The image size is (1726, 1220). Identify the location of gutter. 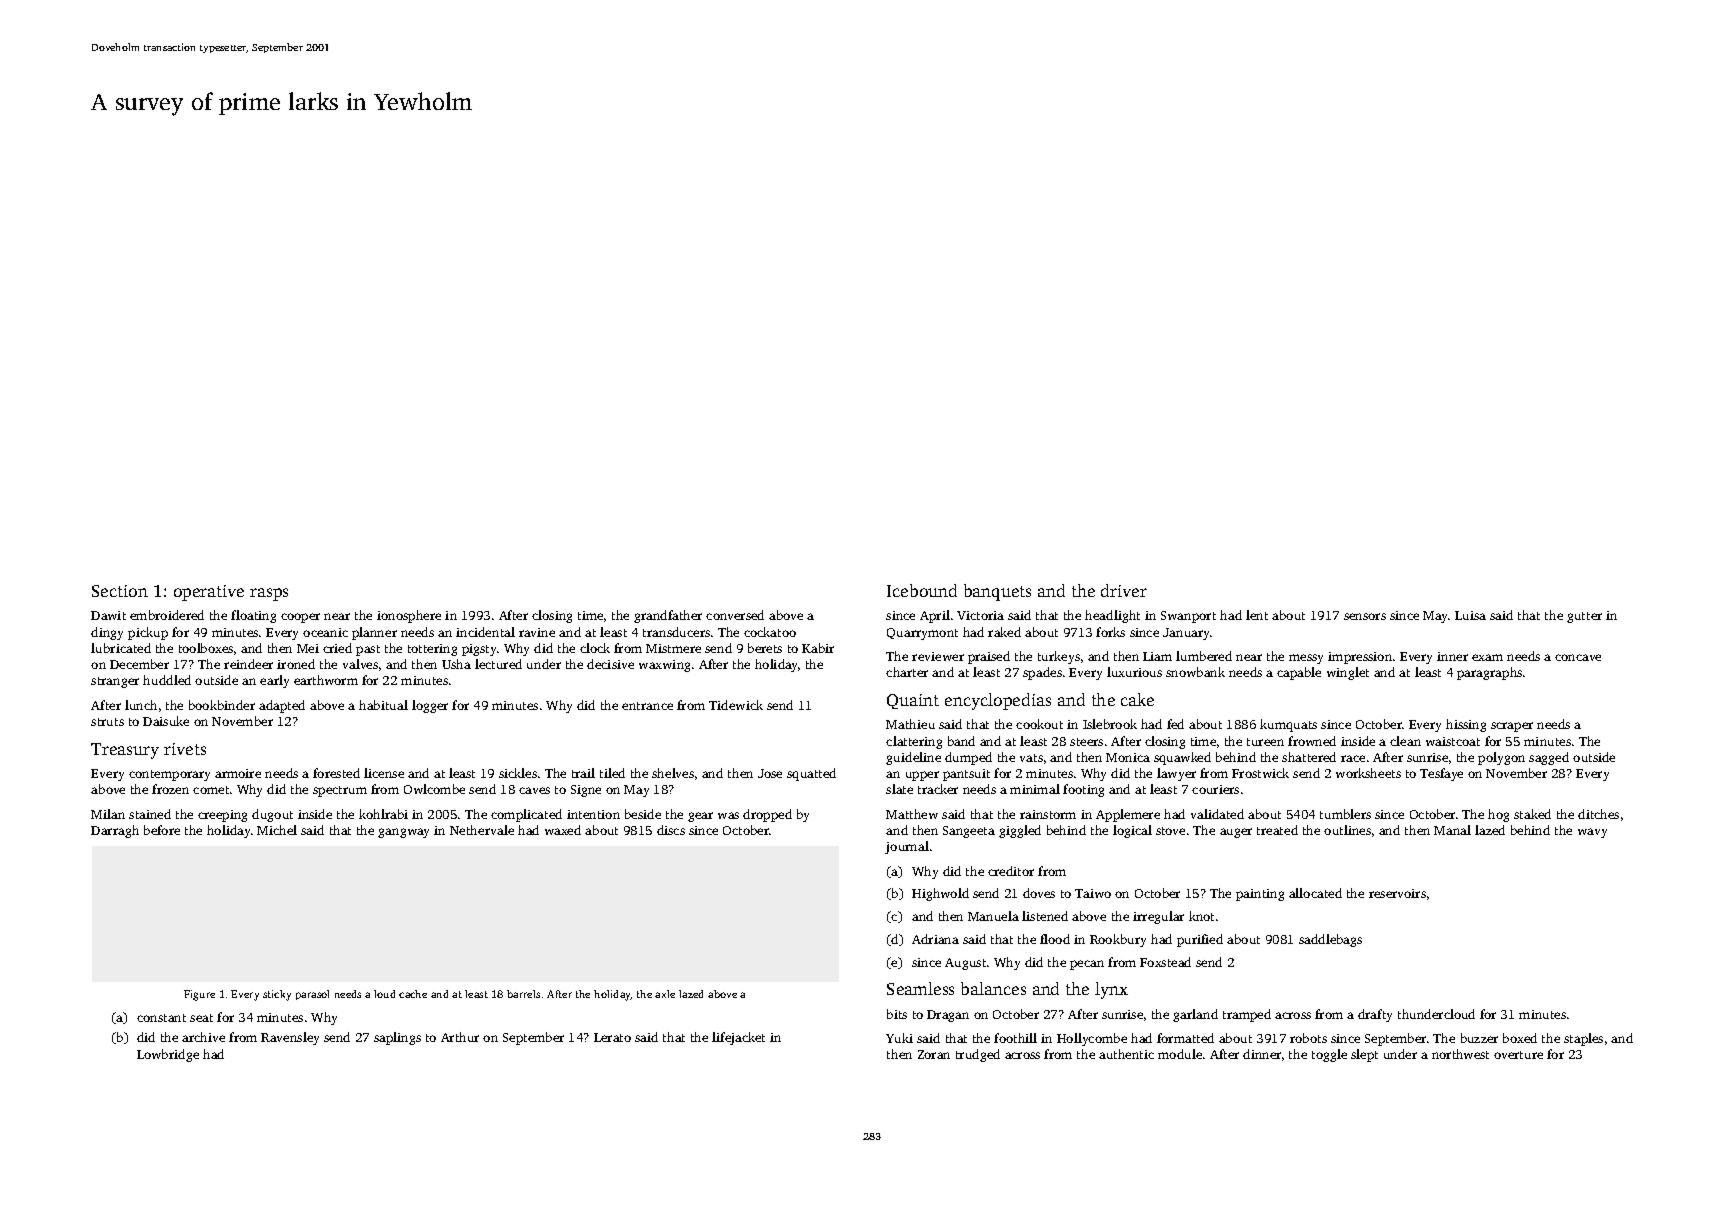
(1584, 617).
